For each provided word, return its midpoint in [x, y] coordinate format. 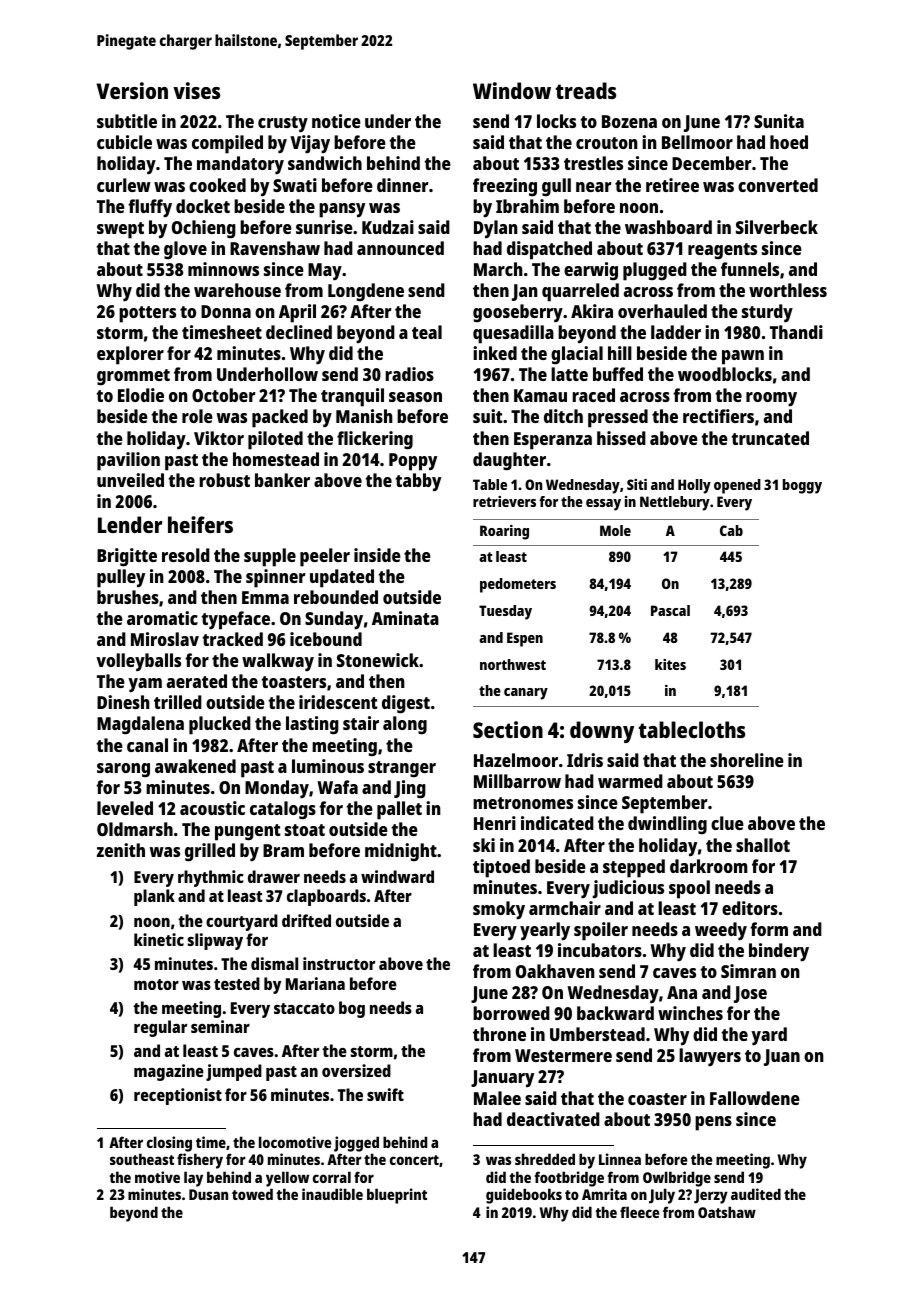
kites [670, 664]
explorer [130, 355]
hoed [789, 142]
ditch [563, 416]
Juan [782, 1057]
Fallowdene [755, 1098]
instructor [339, 963]
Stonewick [378, 660]
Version [132, 90]
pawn [743, 357]
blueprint [397, 1196]
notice [336, 121]
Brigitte [127, 557]
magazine [169, 1072]
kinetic [159, 939]
